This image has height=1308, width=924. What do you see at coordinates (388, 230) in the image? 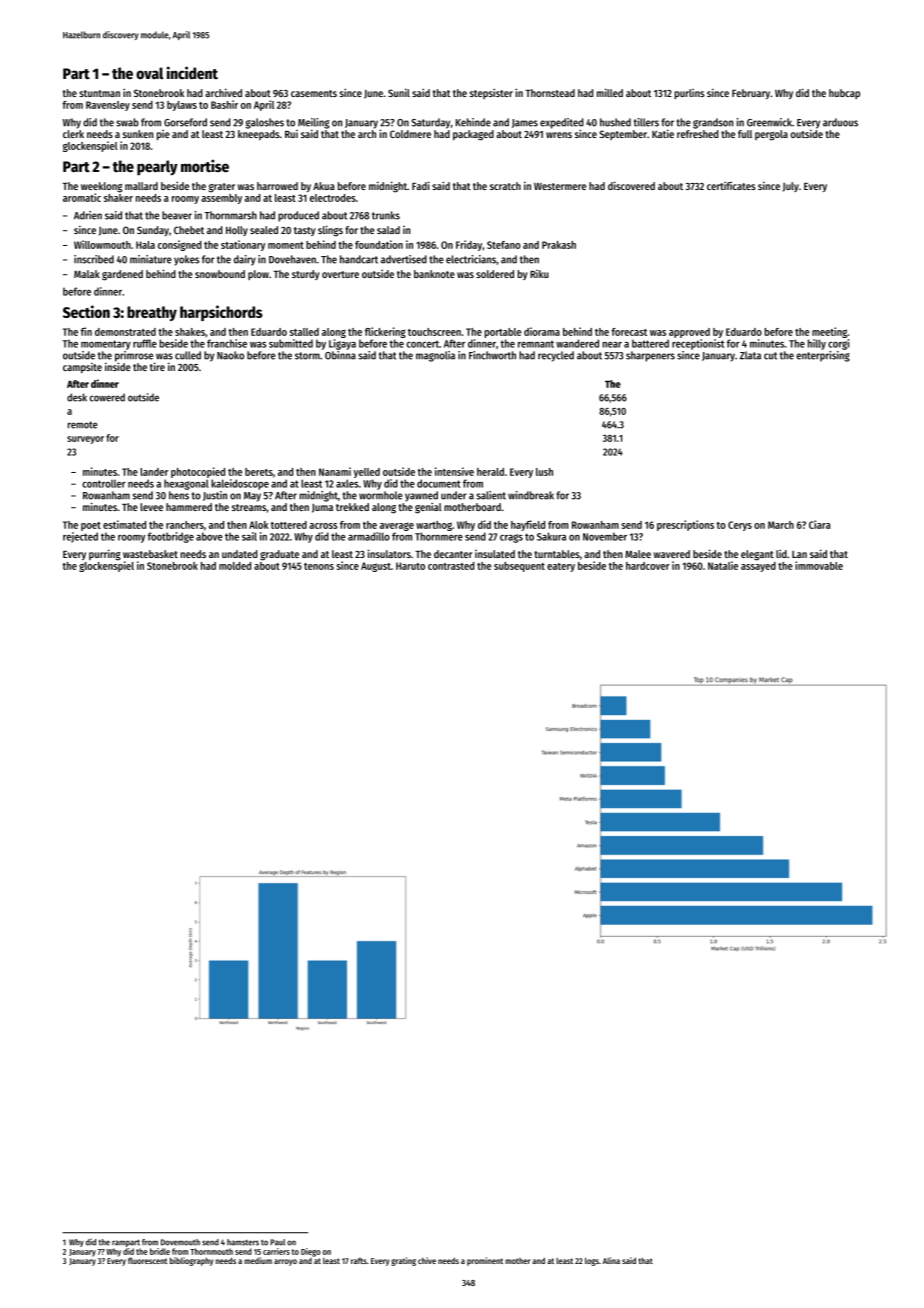
I see `salad` at bounding box center [388, 230].
